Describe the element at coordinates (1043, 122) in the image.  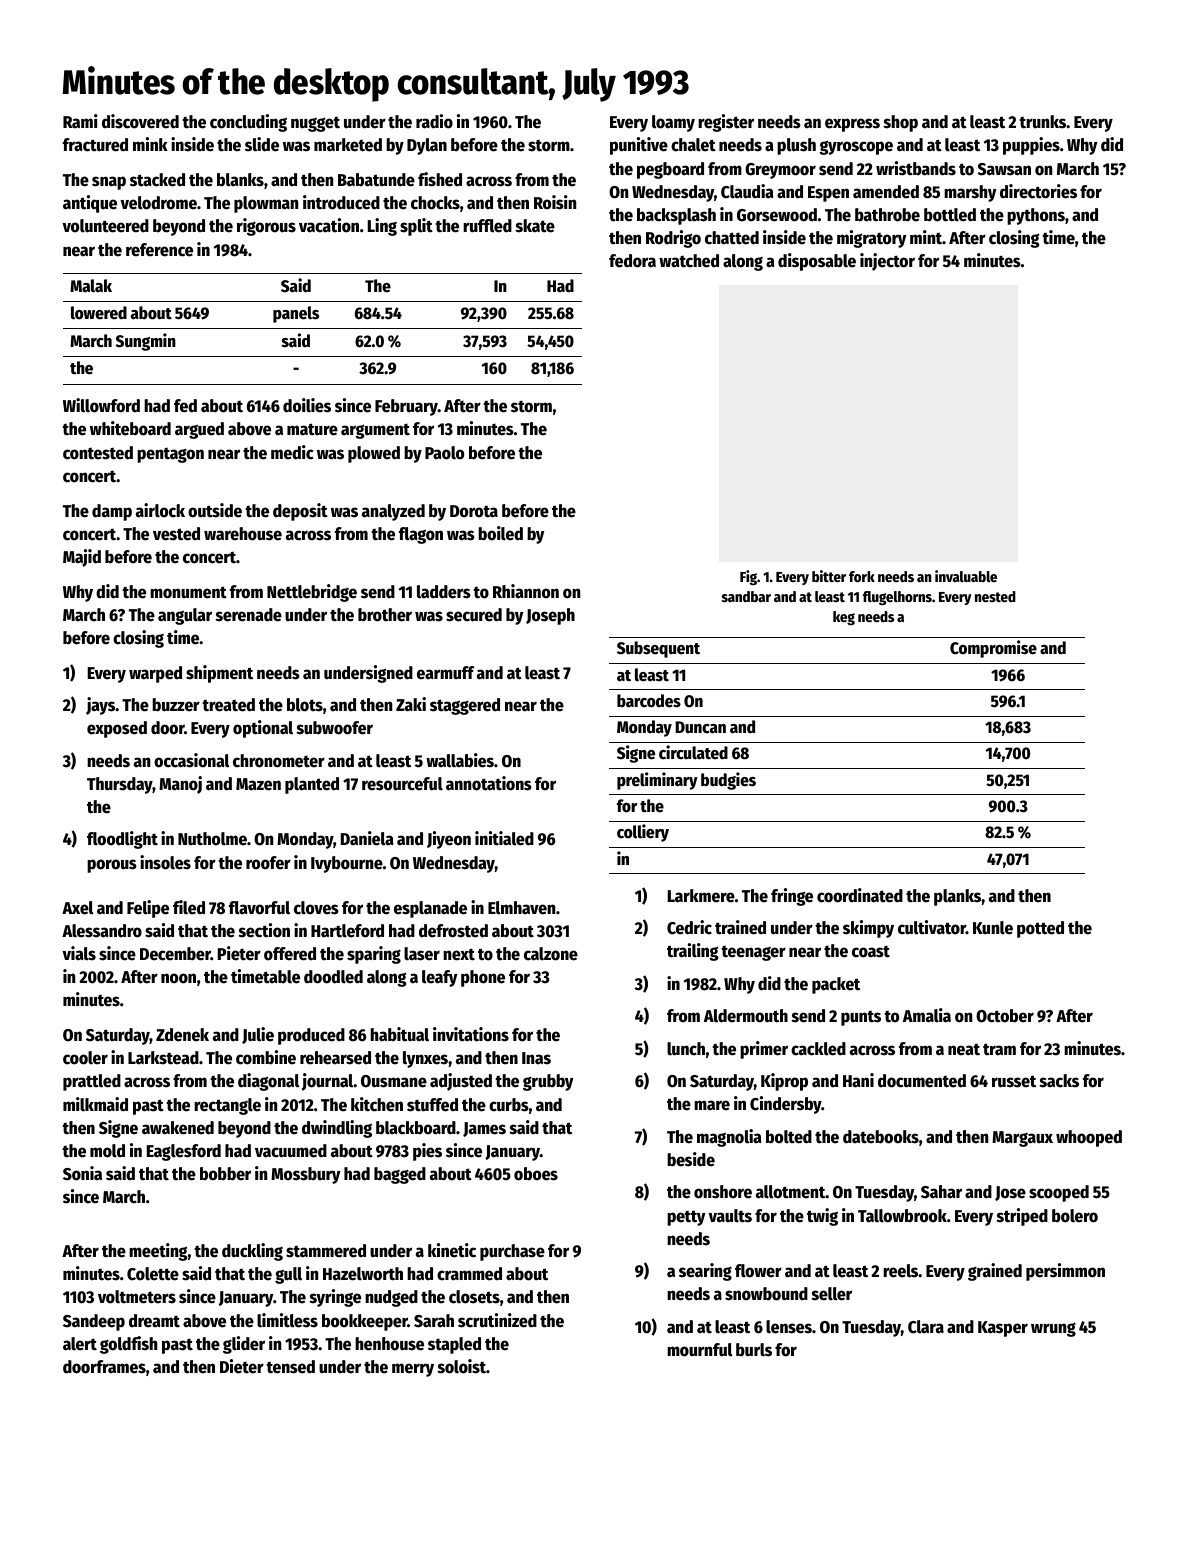
I see `trunks` at that location.
